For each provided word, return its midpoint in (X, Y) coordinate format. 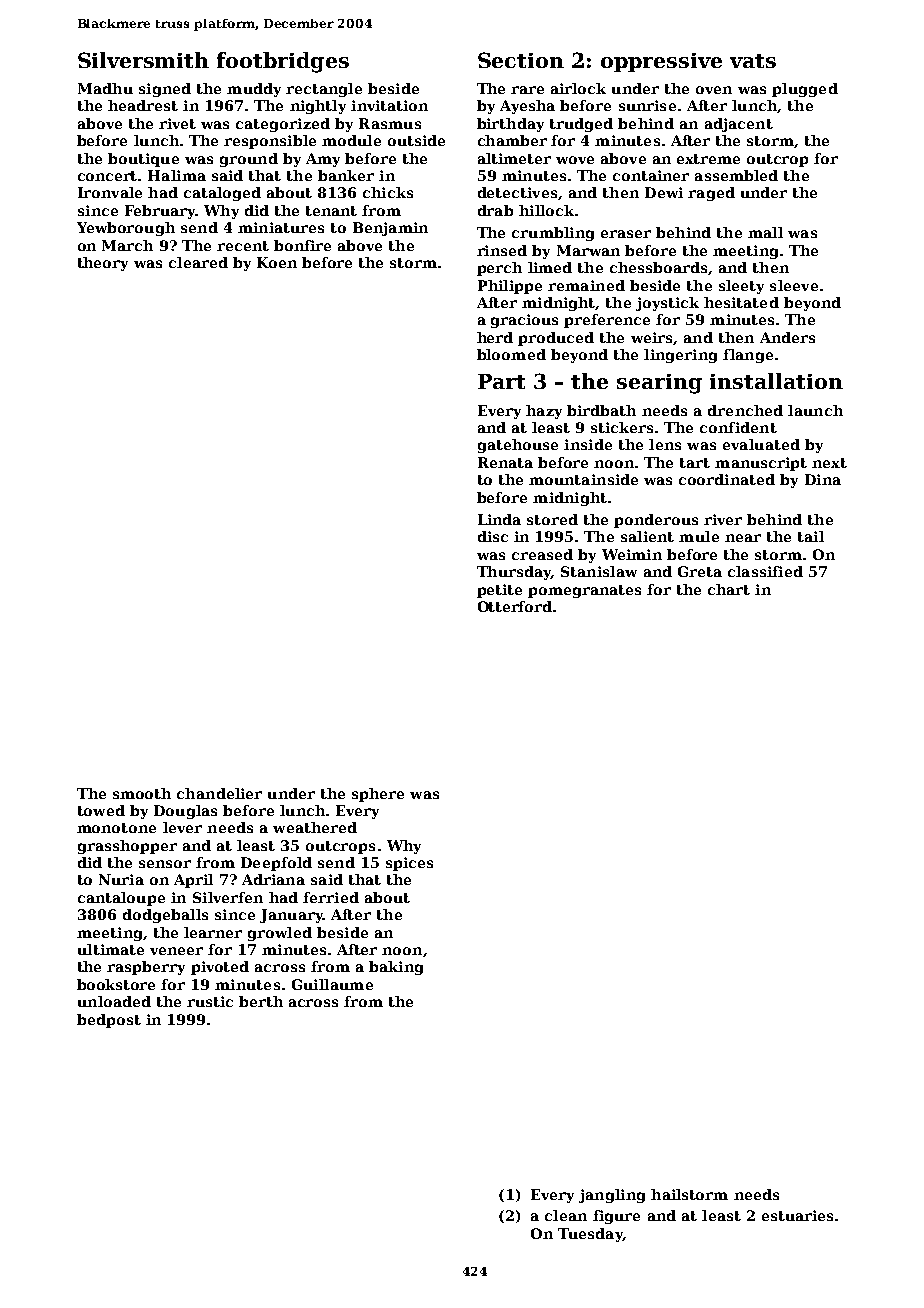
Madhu (105, 88)
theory (103, 264)
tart (695, 463)
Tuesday (590, 1235)
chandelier (219, 793)
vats (753, 61)
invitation (389, 105)
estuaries (797, 1215)
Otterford (515, 606)
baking (396, 968)
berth (261, 1001)
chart (729, 589)
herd (495, 337)
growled (280, 934)
